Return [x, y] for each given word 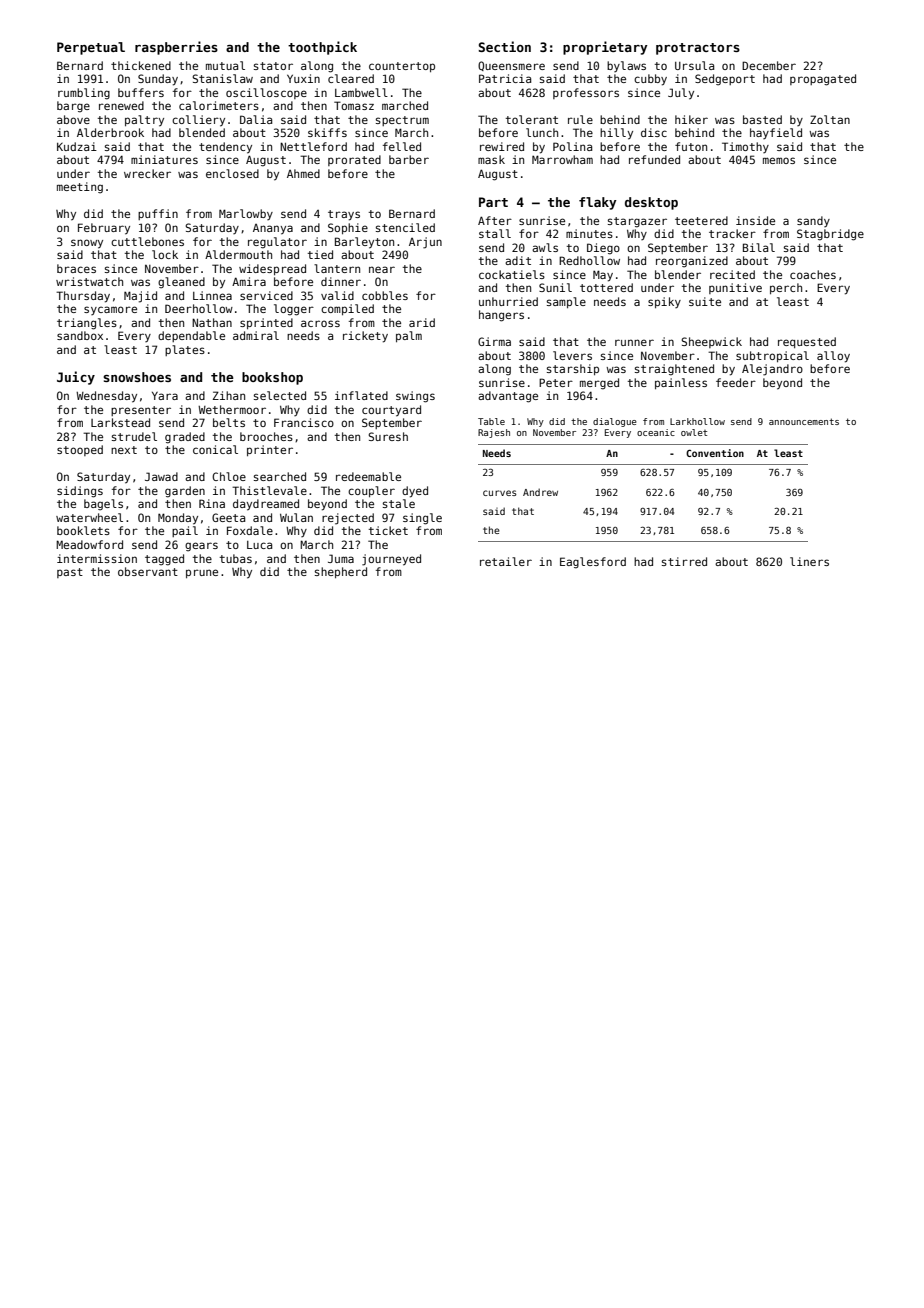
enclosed [232, 173]
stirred [684, 561]
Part [493, 202]
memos [779, 160]
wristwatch [89, 281]
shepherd [341, 572]
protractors [698, 49]
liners [809, 561]
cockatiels [512, 274]
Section [505, 46]
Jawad [161, 476]
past [70, 573]
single [422, 519]
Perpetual [91, 48]
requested [807, 342]
